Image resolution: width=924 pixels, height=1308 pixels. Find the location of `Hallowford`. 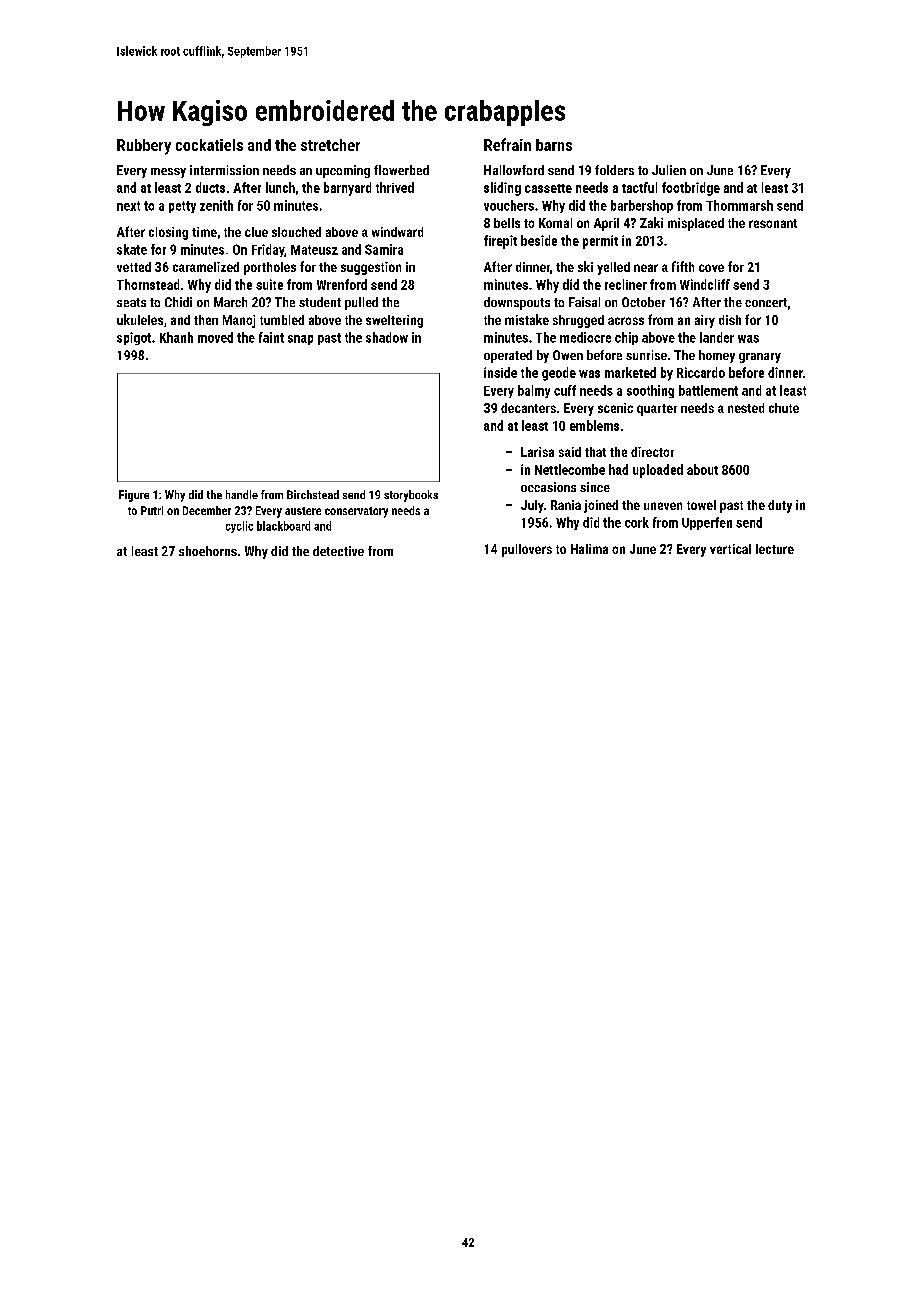

Hallowford is located at coordinates (514, 170).
